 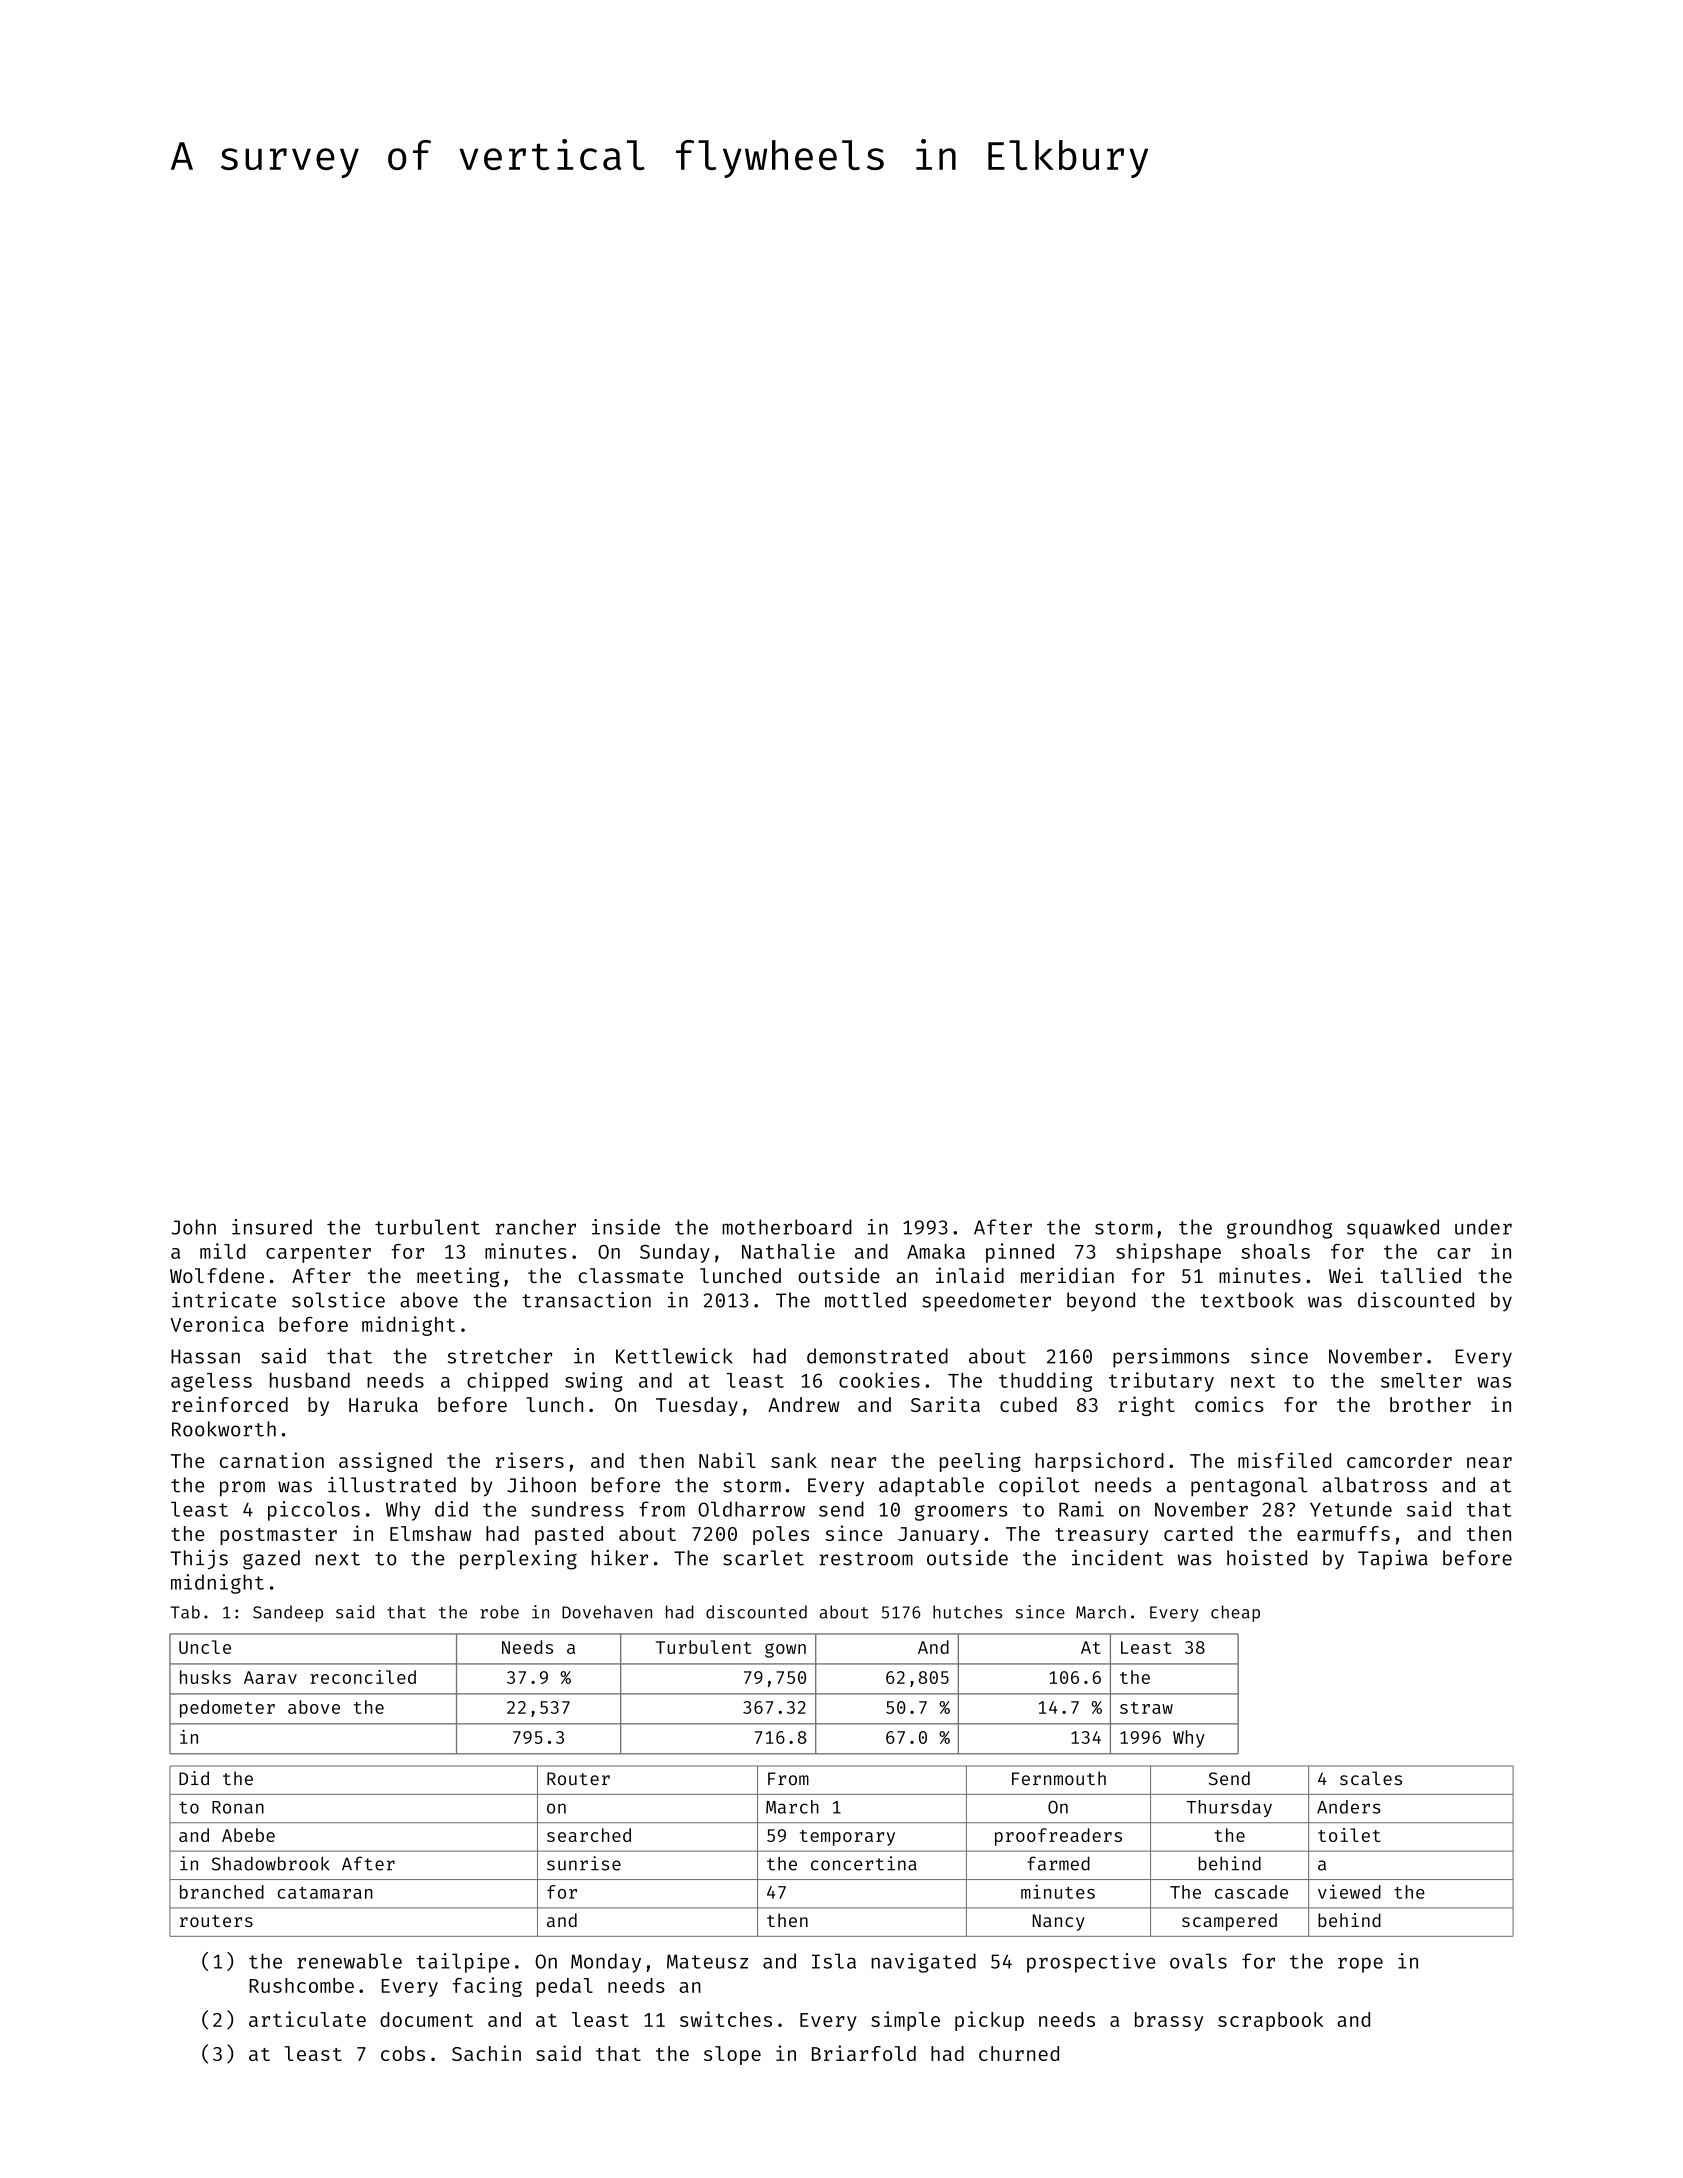 I want to click on hutches, so click(x=967, y=1612).
